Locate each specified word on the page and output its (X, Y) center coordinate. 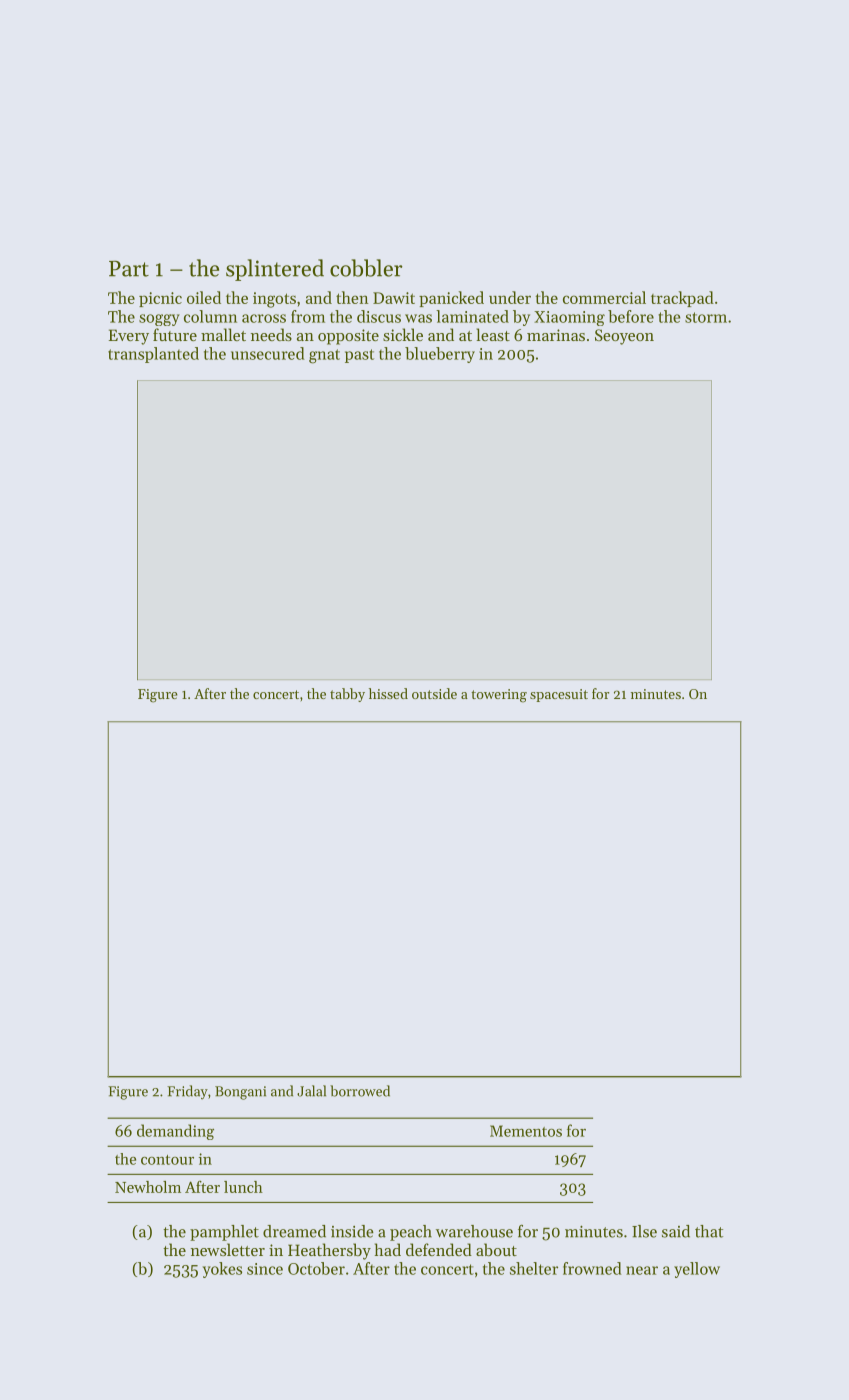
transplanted (153, 355)
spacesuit (559, 695)
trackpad (682, 299)
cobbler (366, 268)
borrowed (360, 1091)
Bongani (240, 1093)
